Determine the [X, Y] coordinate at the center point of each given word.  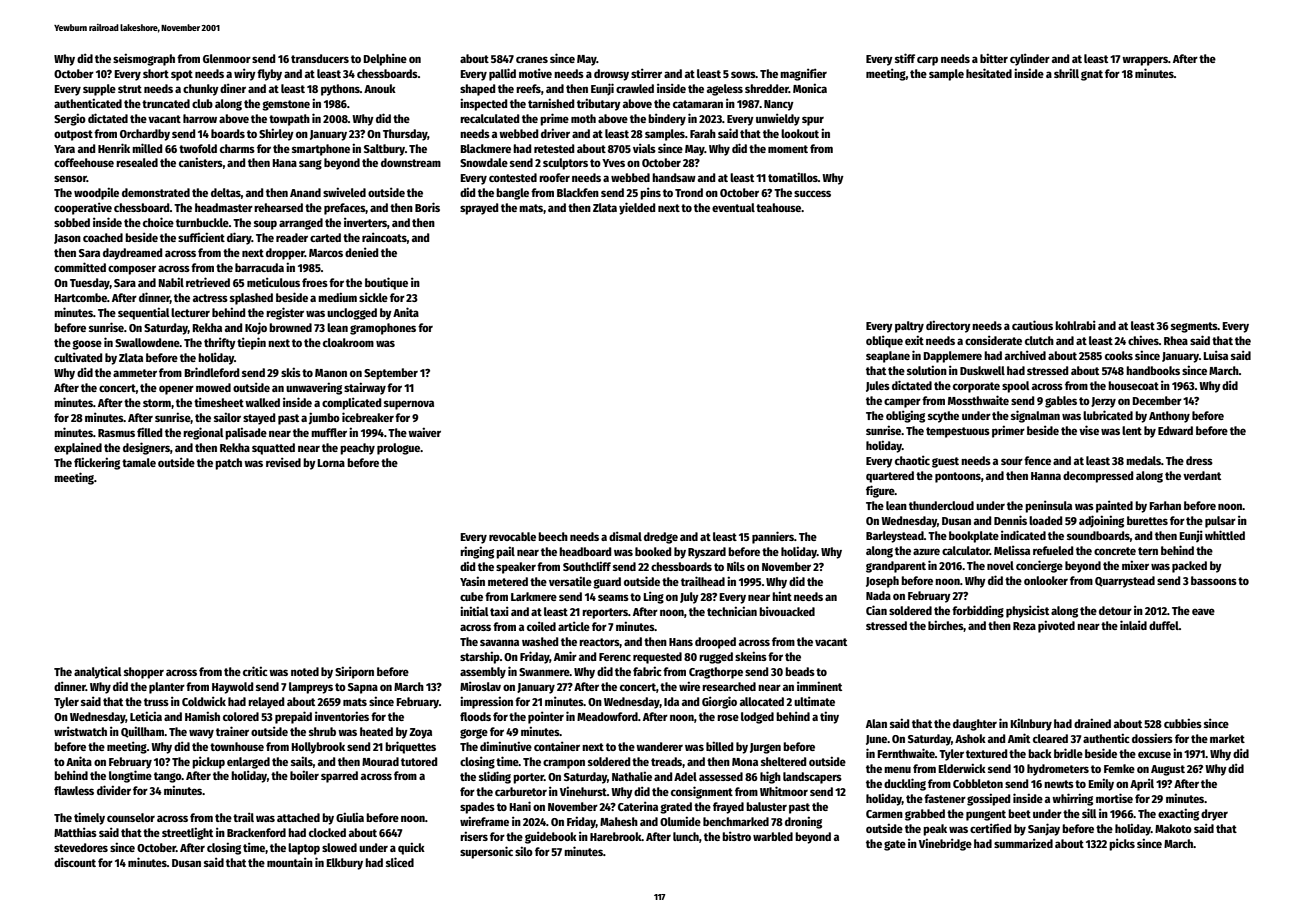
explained [78, 448]
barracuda [259, 267]
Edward [1175, 430]
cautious [1032, 325]
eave [1203, 611]
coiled [541, 626]
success [812, 193]
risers [474, 836]
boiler [304, 775]
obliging [905, 416]
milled [147, 148]
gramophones [383, 329]
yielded [637, 208]
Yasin [472, 581]
